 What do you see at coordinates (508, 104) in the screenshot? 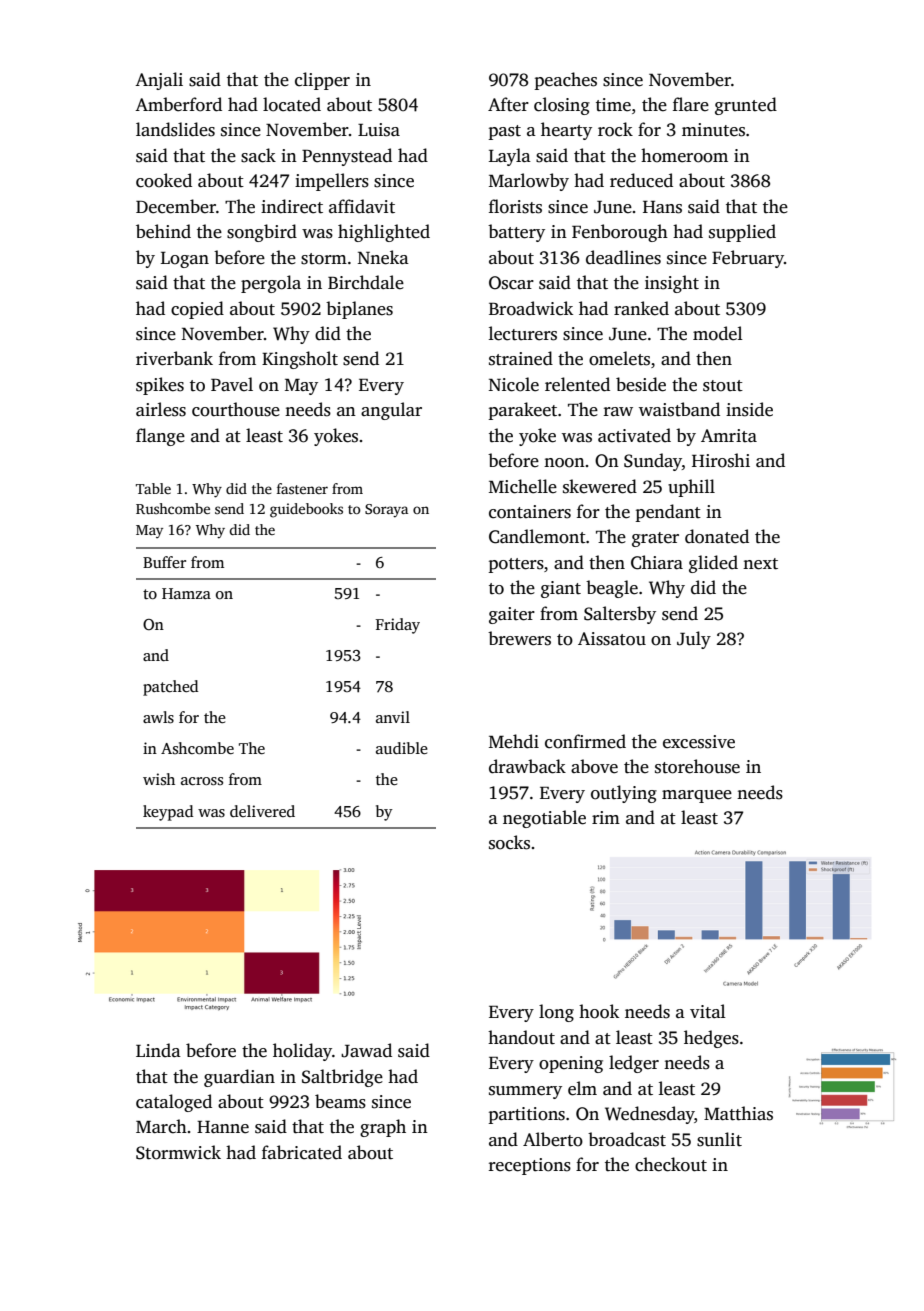
I see `After` at bounding box center [508, 104].
